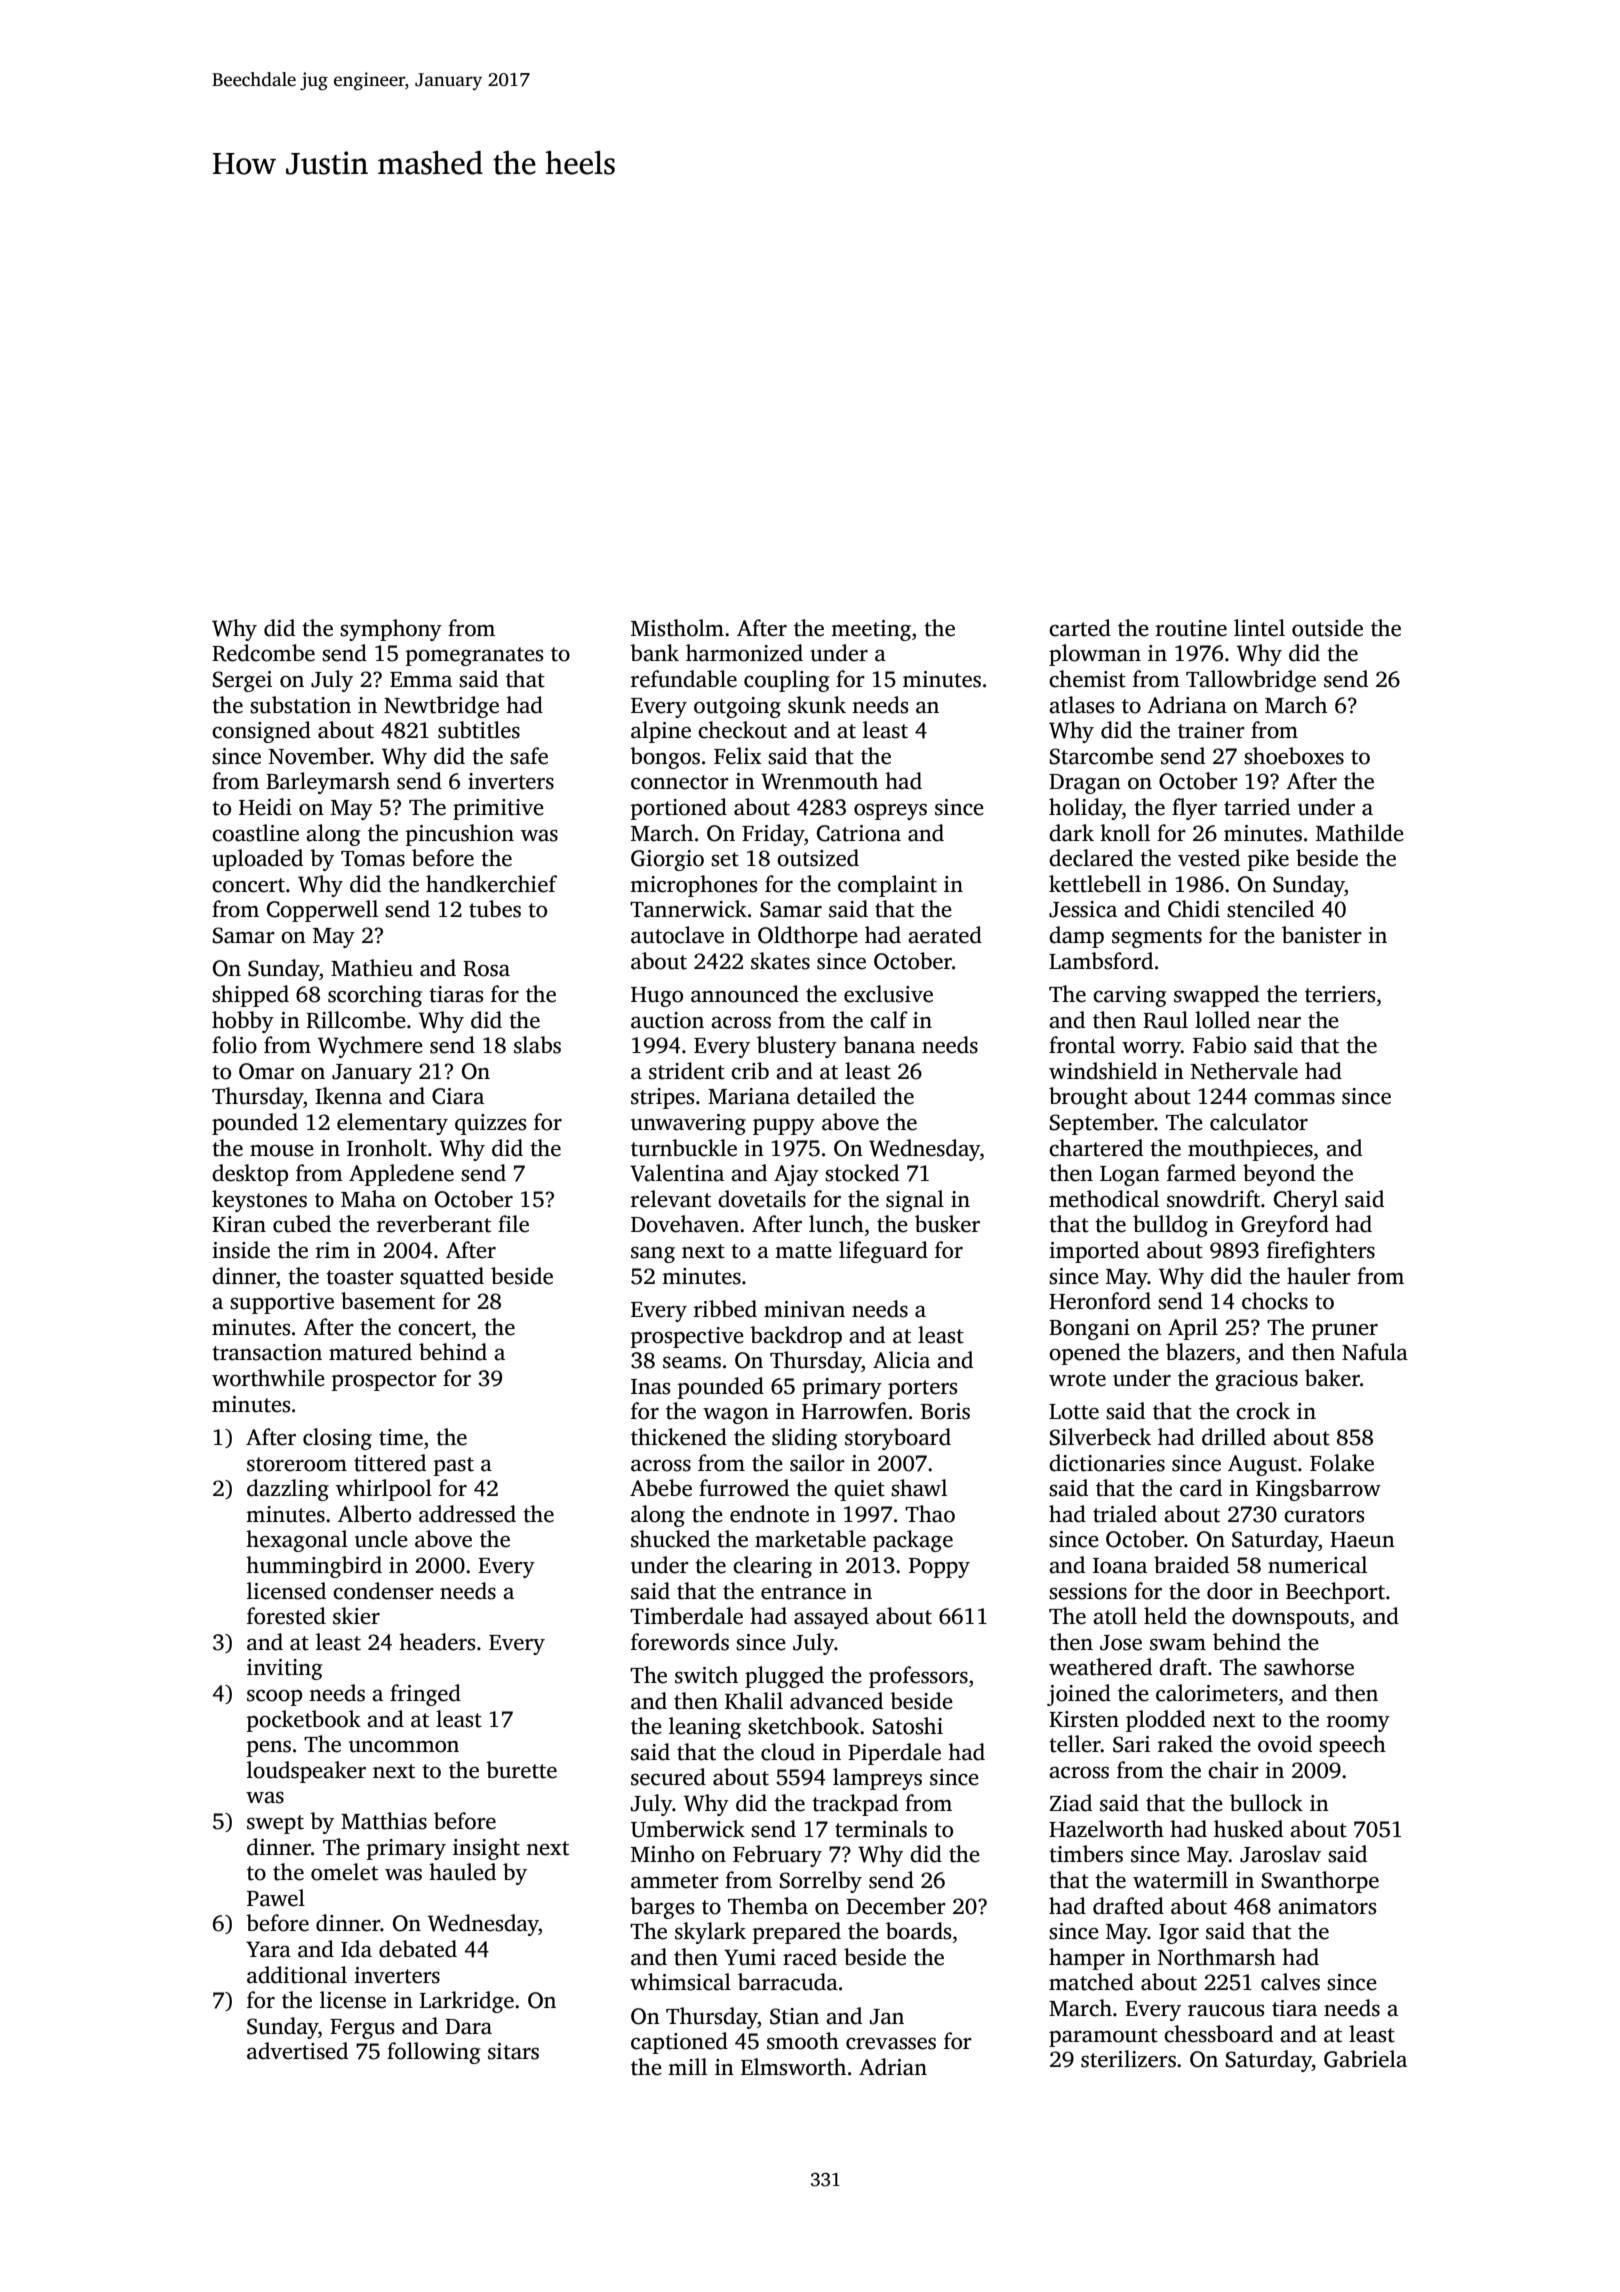 This document has width=1620, height=2292. I want to click on advertised, so click(297, 2051).
